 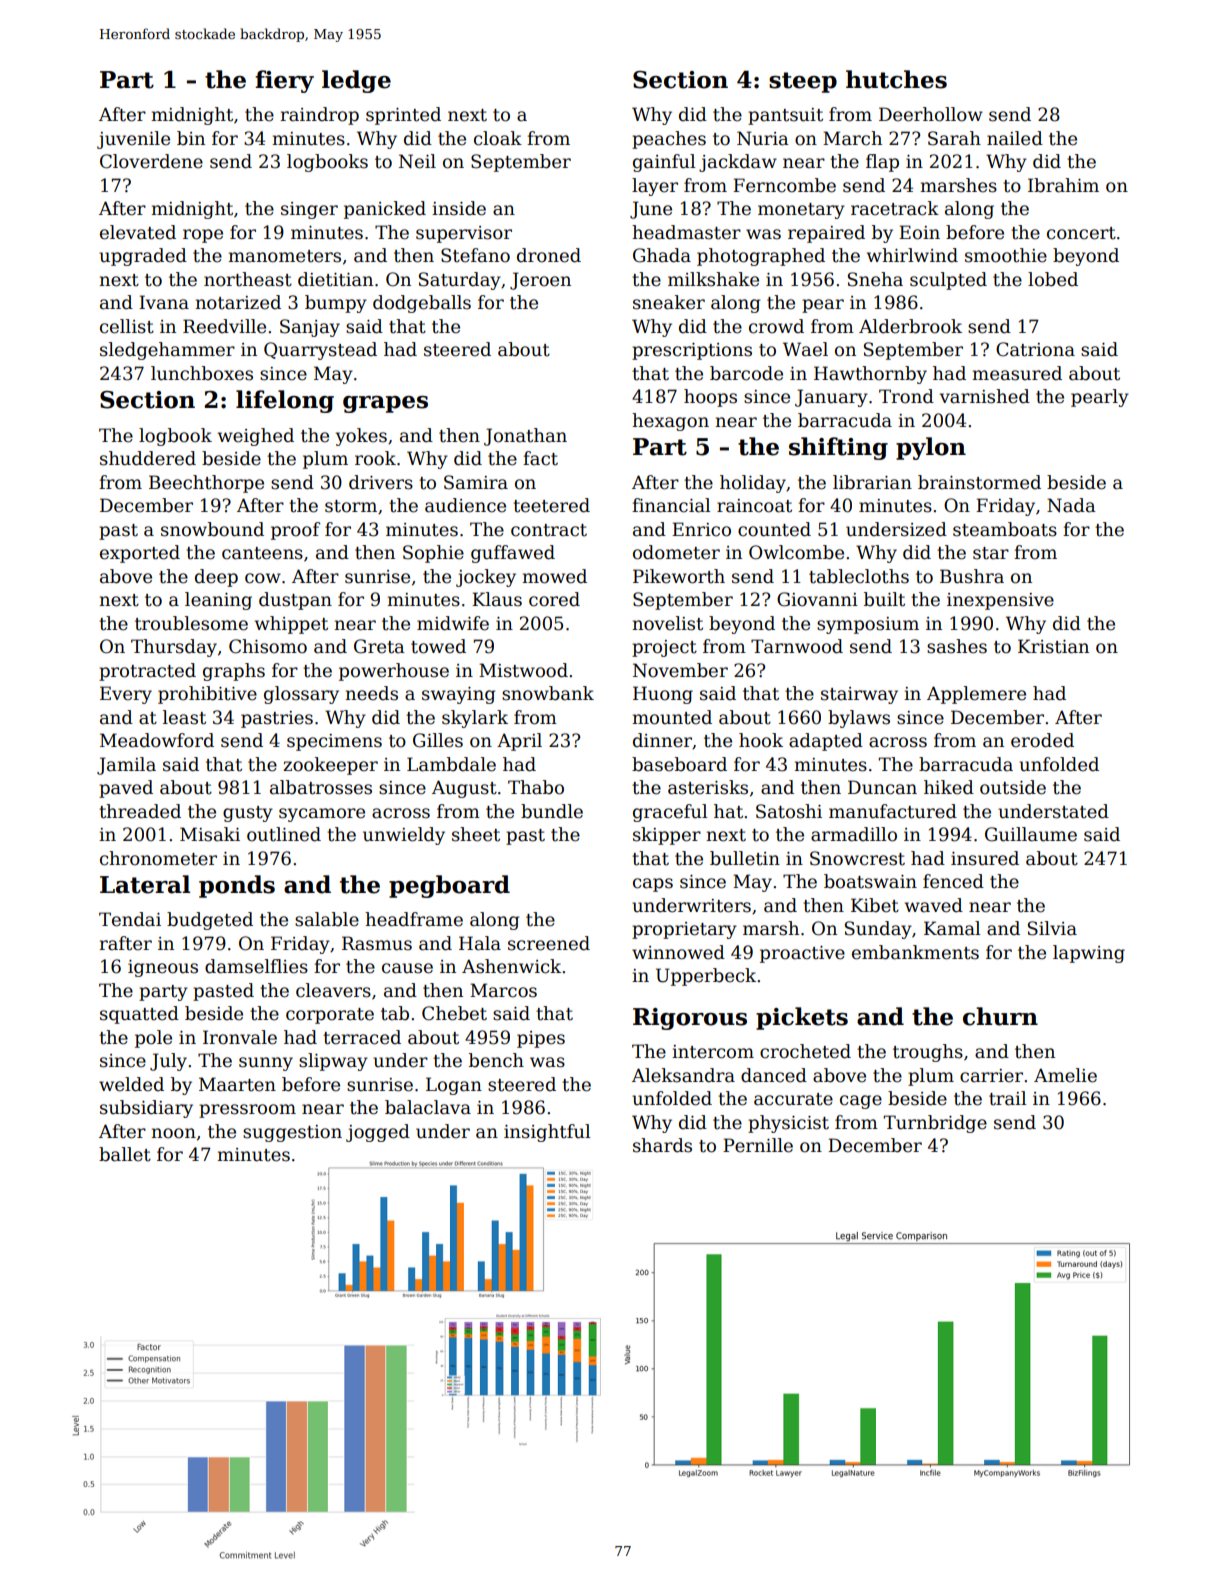 What do you see at coordinates (309, 210) in the screenshot?
I see `singer` at bounding box center [309, 210].
